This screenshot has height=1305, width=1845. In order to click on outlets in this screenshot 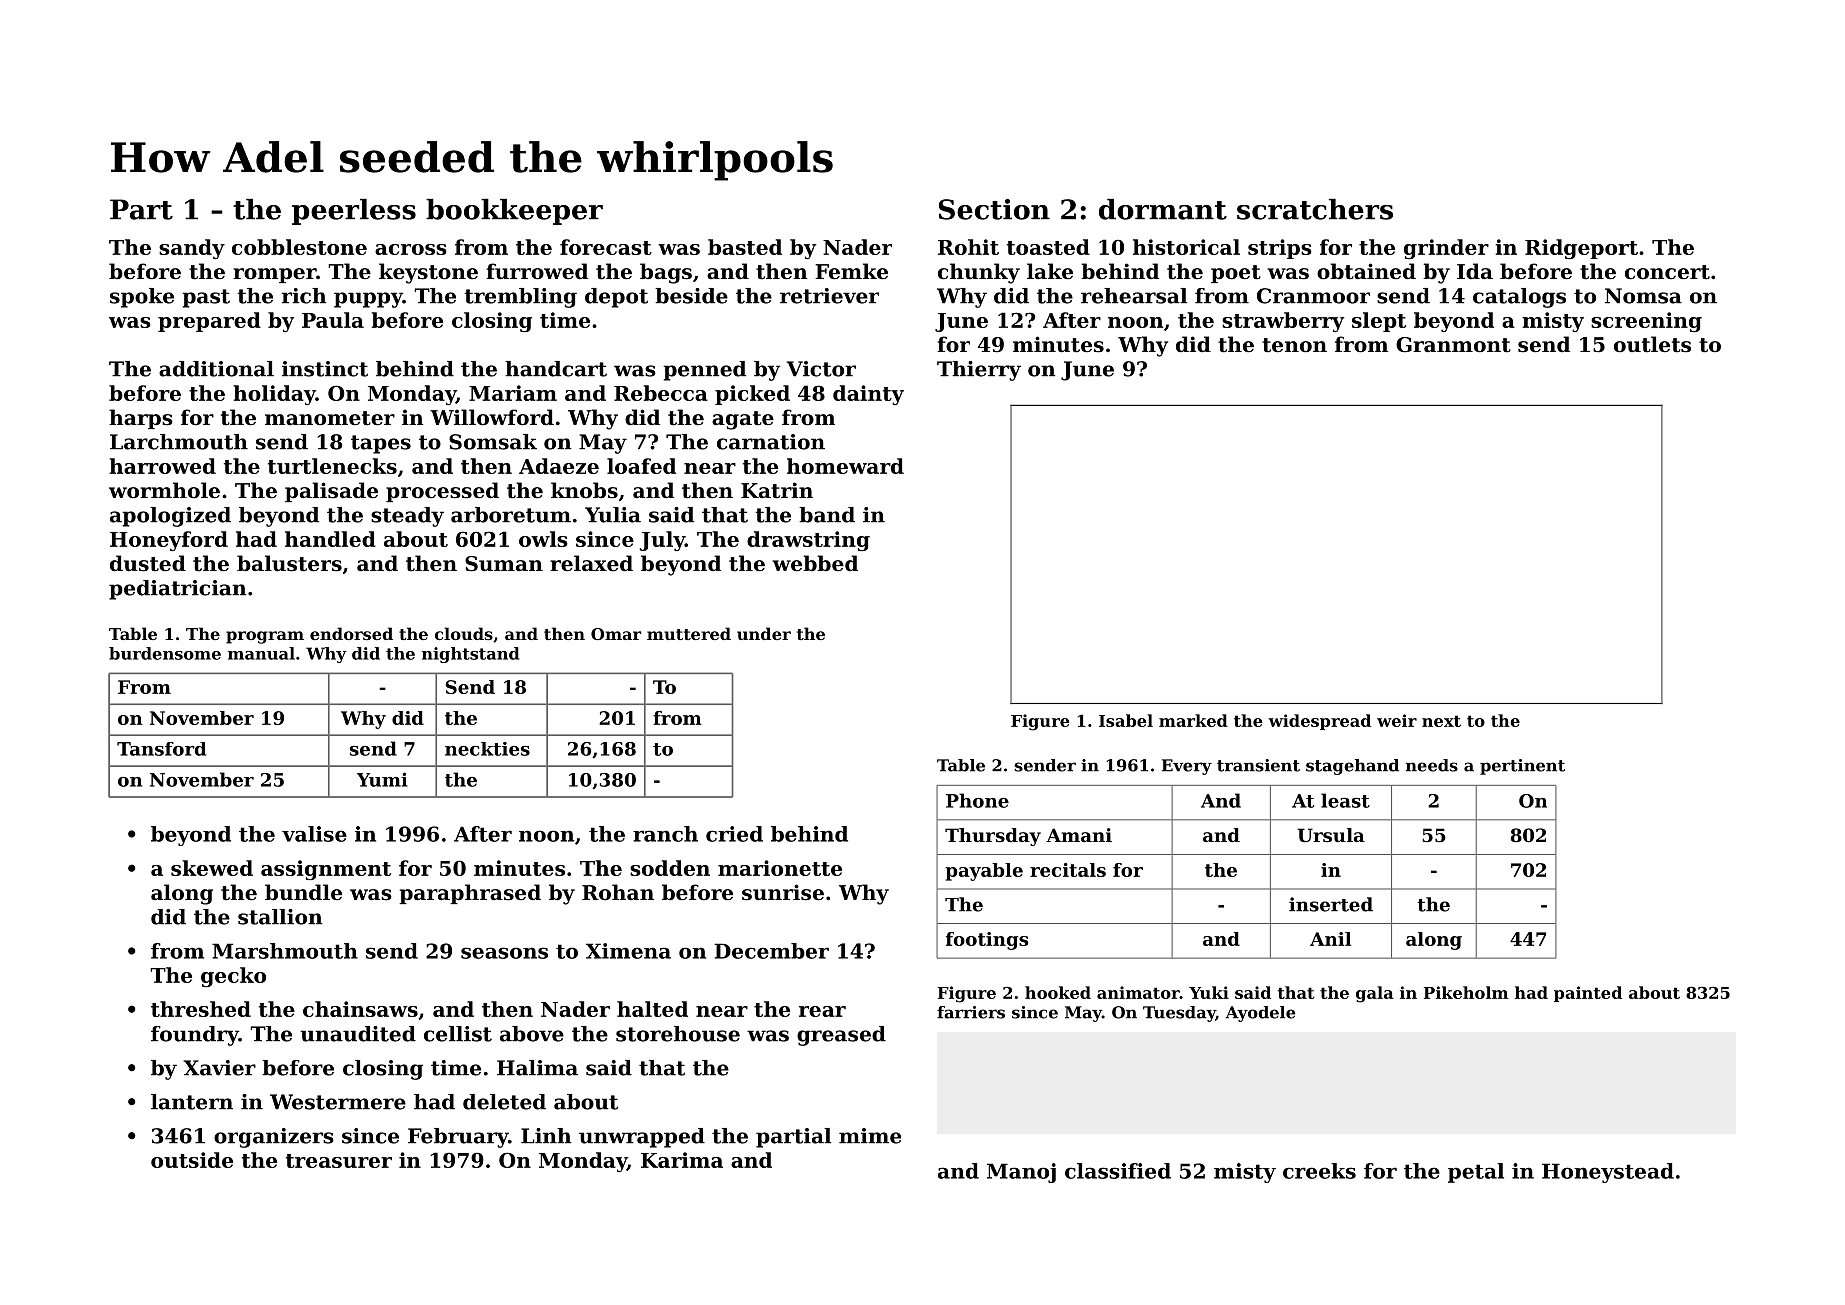, I will do `click(1652, 344)`.
